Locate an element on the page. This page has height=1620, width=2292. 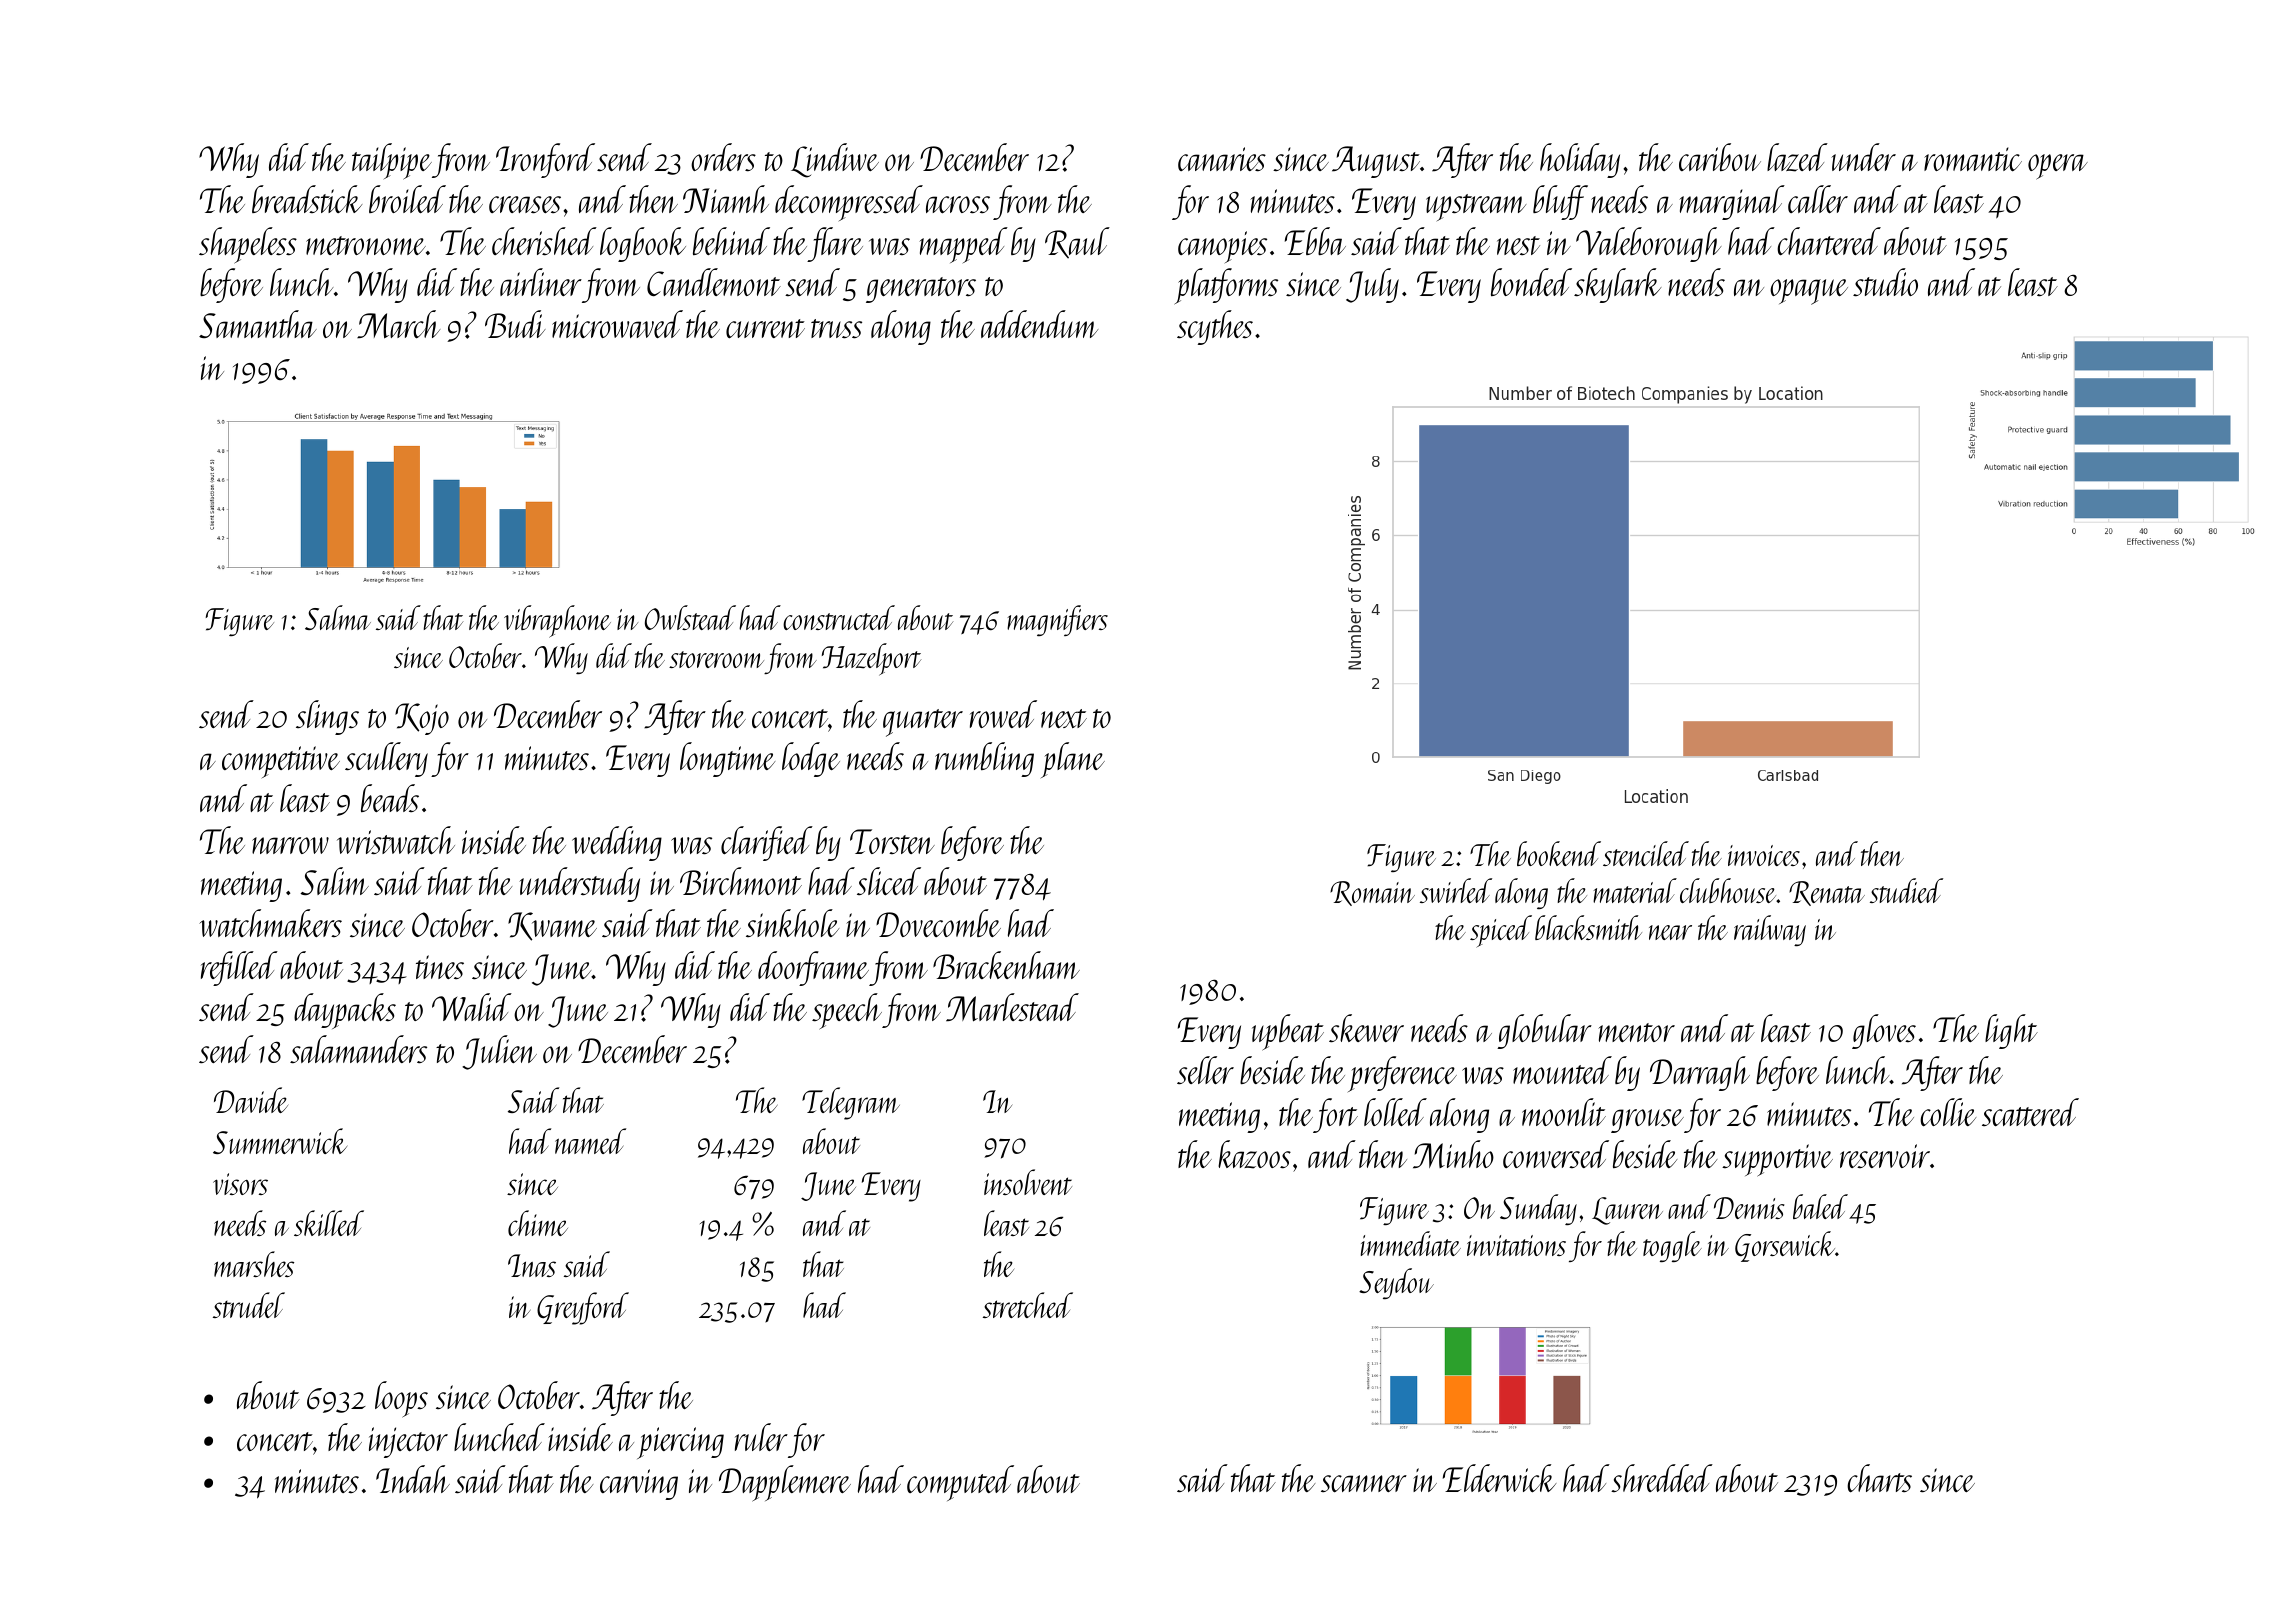
next is located at coordinates (1064, 718).
